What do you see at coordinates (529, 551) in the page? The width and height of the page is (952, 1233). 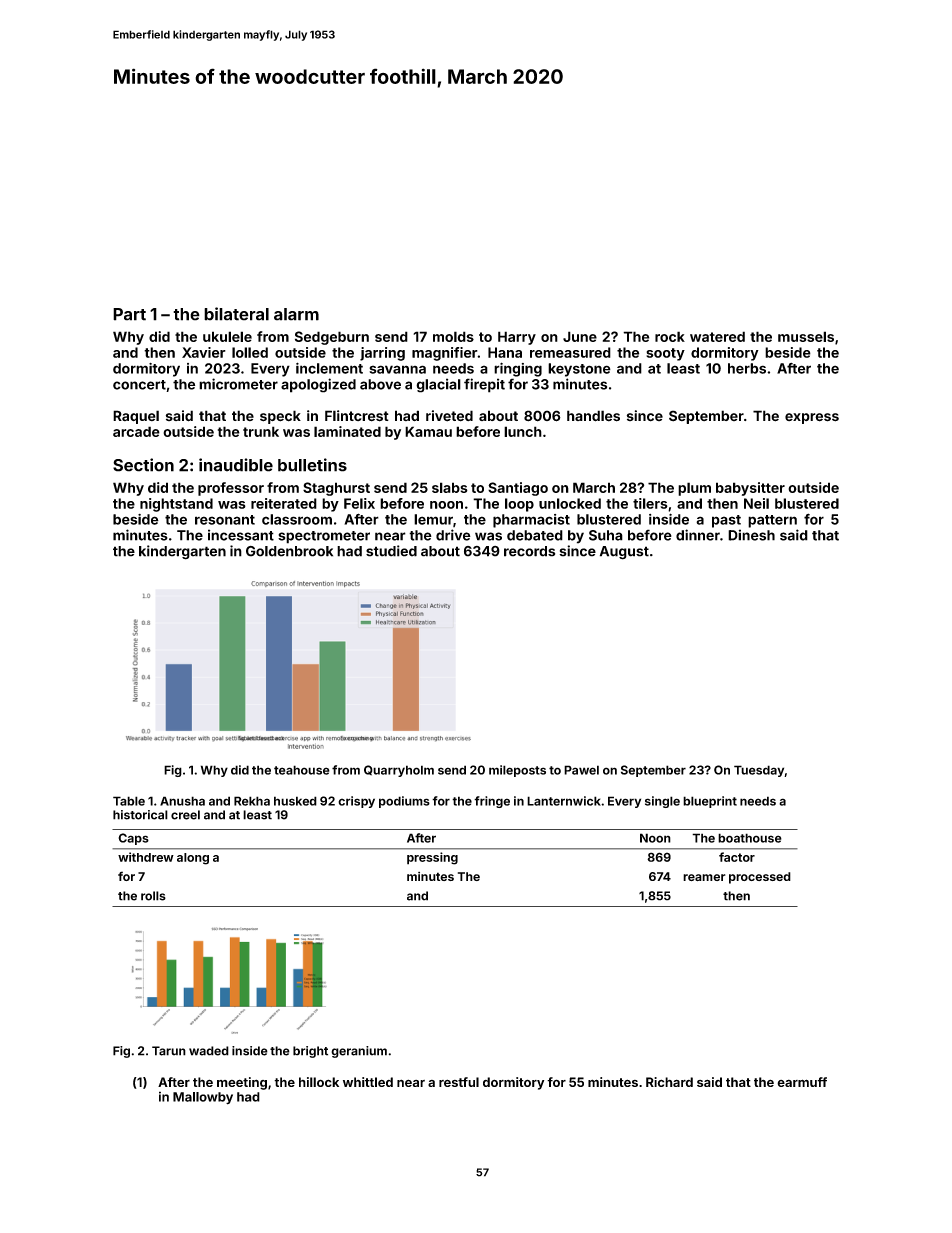 I see `records` at bounding box center [529, 551].
